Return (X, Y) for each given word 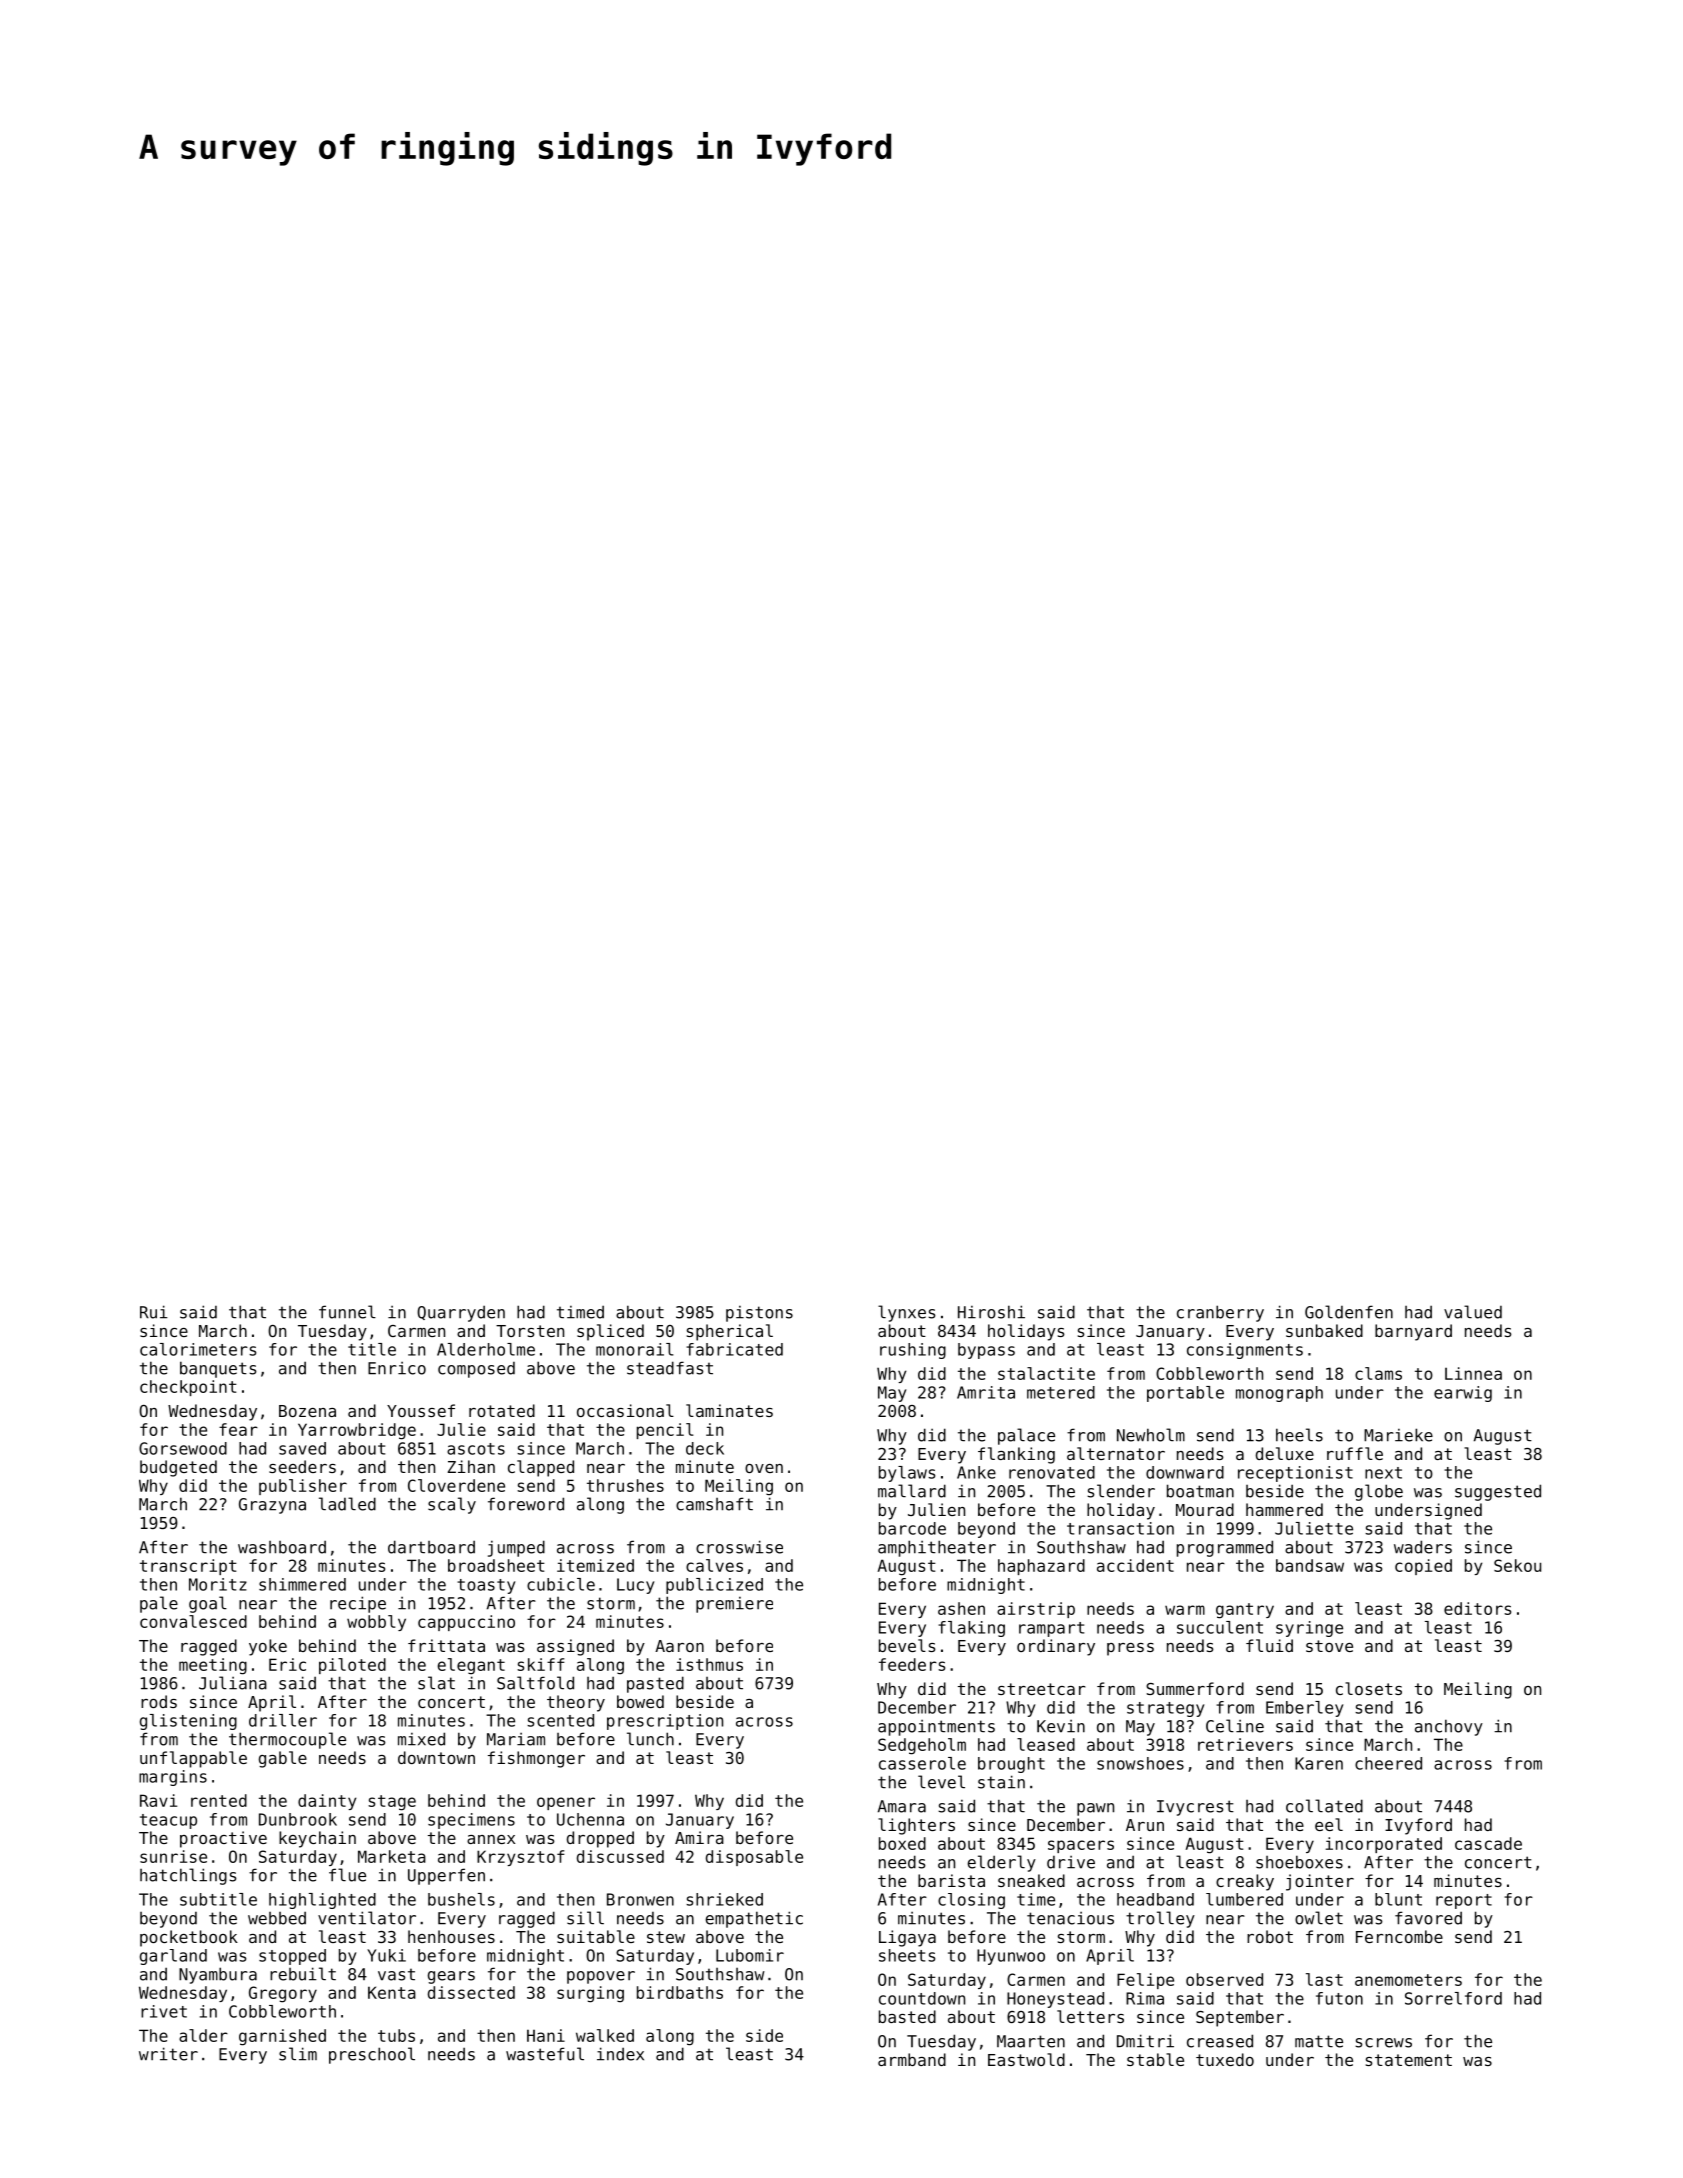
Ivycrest (1195, 1808)
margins (173, 1778)
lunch (650, 1739)
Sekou (1517, 1565)
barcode (912, 1528)
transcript (188, 1567)
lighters (916, 1826)
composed (476, 1370)
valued (1473, 1312)
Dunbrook (298, 1819)
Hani (546, 2035)
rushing (913, 1351)
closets (1369, 1688)
